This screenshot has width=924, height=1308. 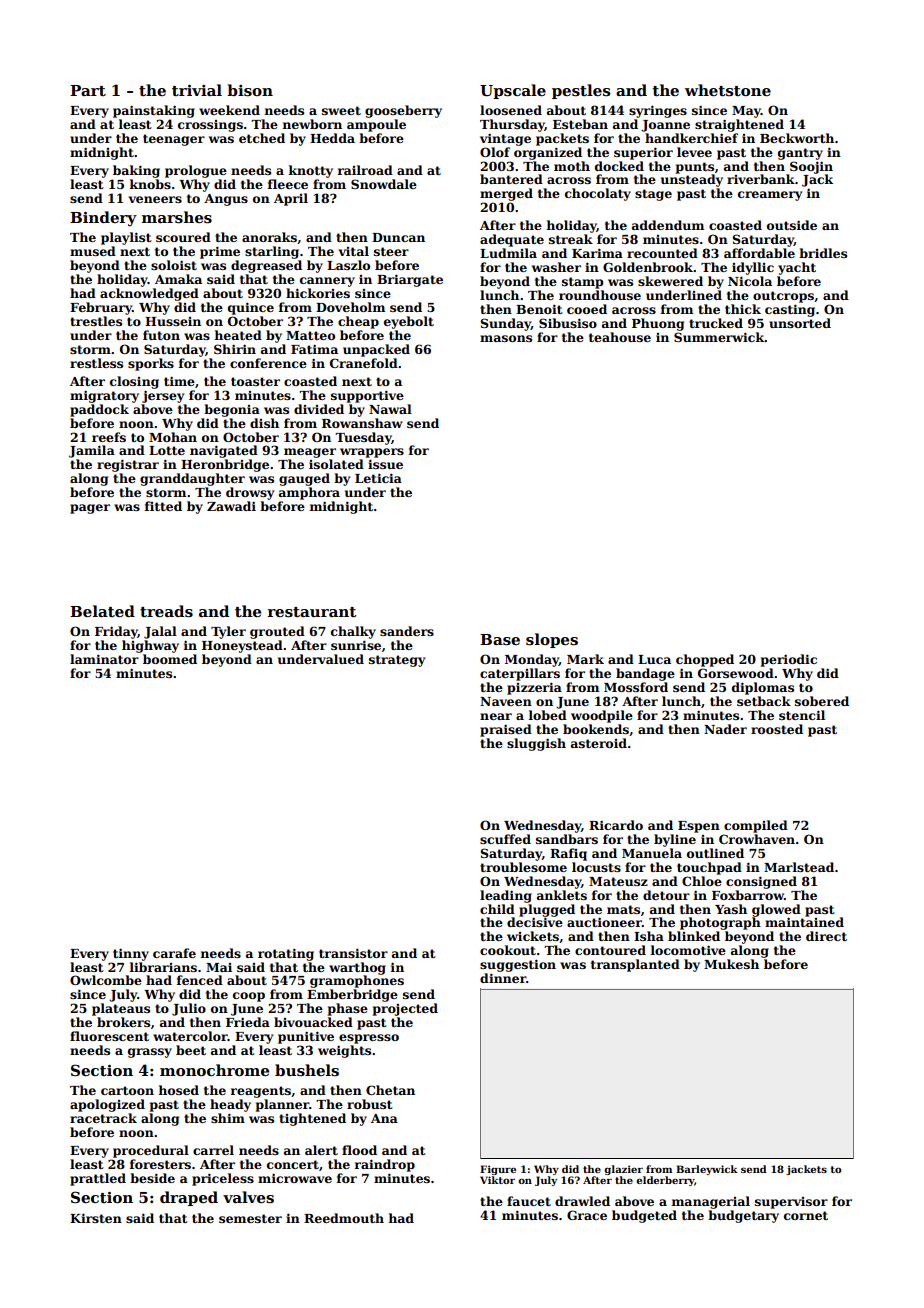 What do you see at coordinates (585, 659) in the screenshot?
I see `Mark` at bounding box center [585, 659].
